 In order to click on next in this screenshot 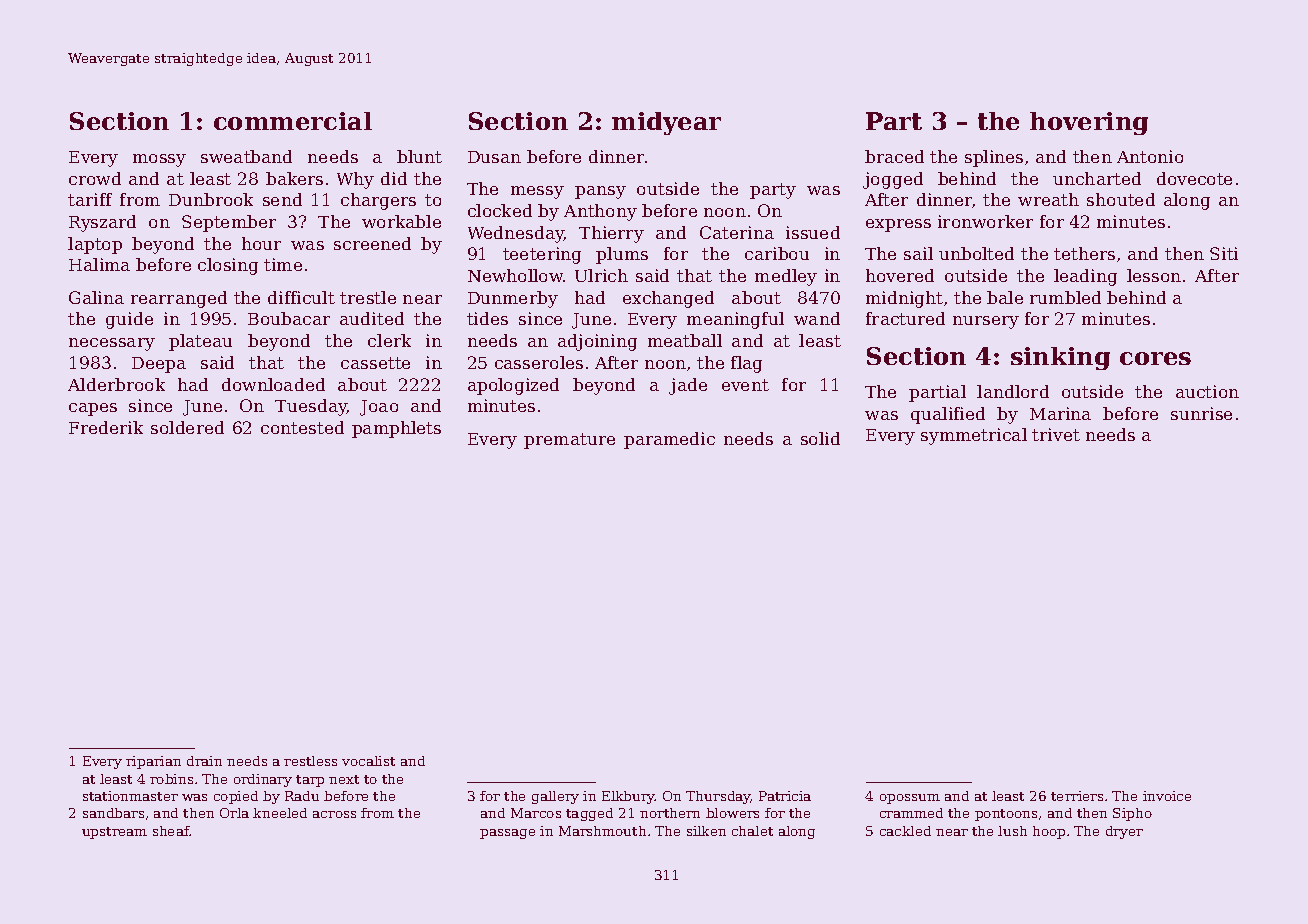, I will do `click(344, 779)`.
